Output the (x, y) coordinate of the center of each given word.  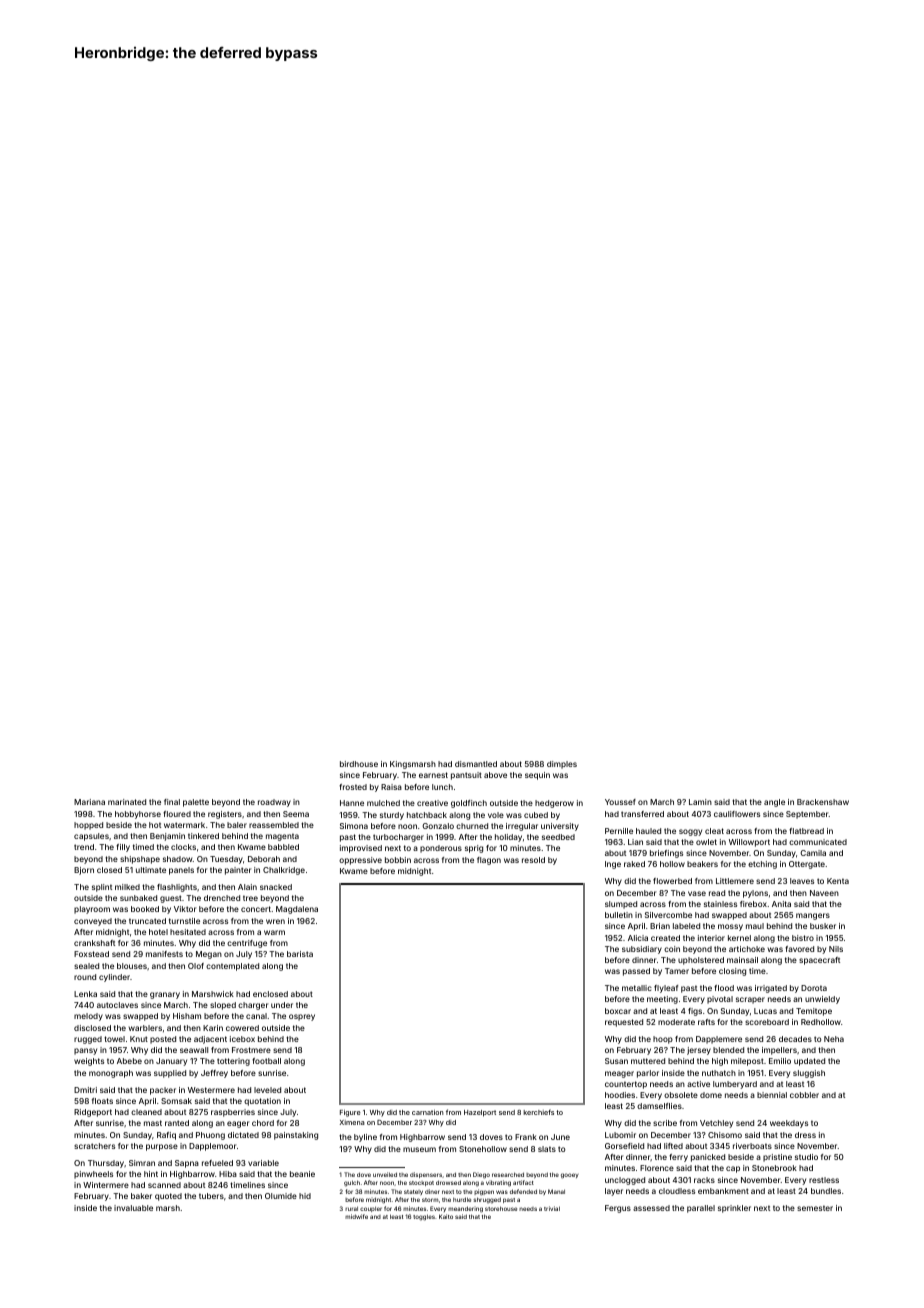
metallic (637, 988)
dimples (562, 765)
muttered (648, 1061)
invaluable (133, 1208)
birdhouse (359, 764)
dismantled (476, 764)
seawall (194, 1050)
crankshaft (94, 943)
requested (624, 1023)
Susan (616, 1061)
